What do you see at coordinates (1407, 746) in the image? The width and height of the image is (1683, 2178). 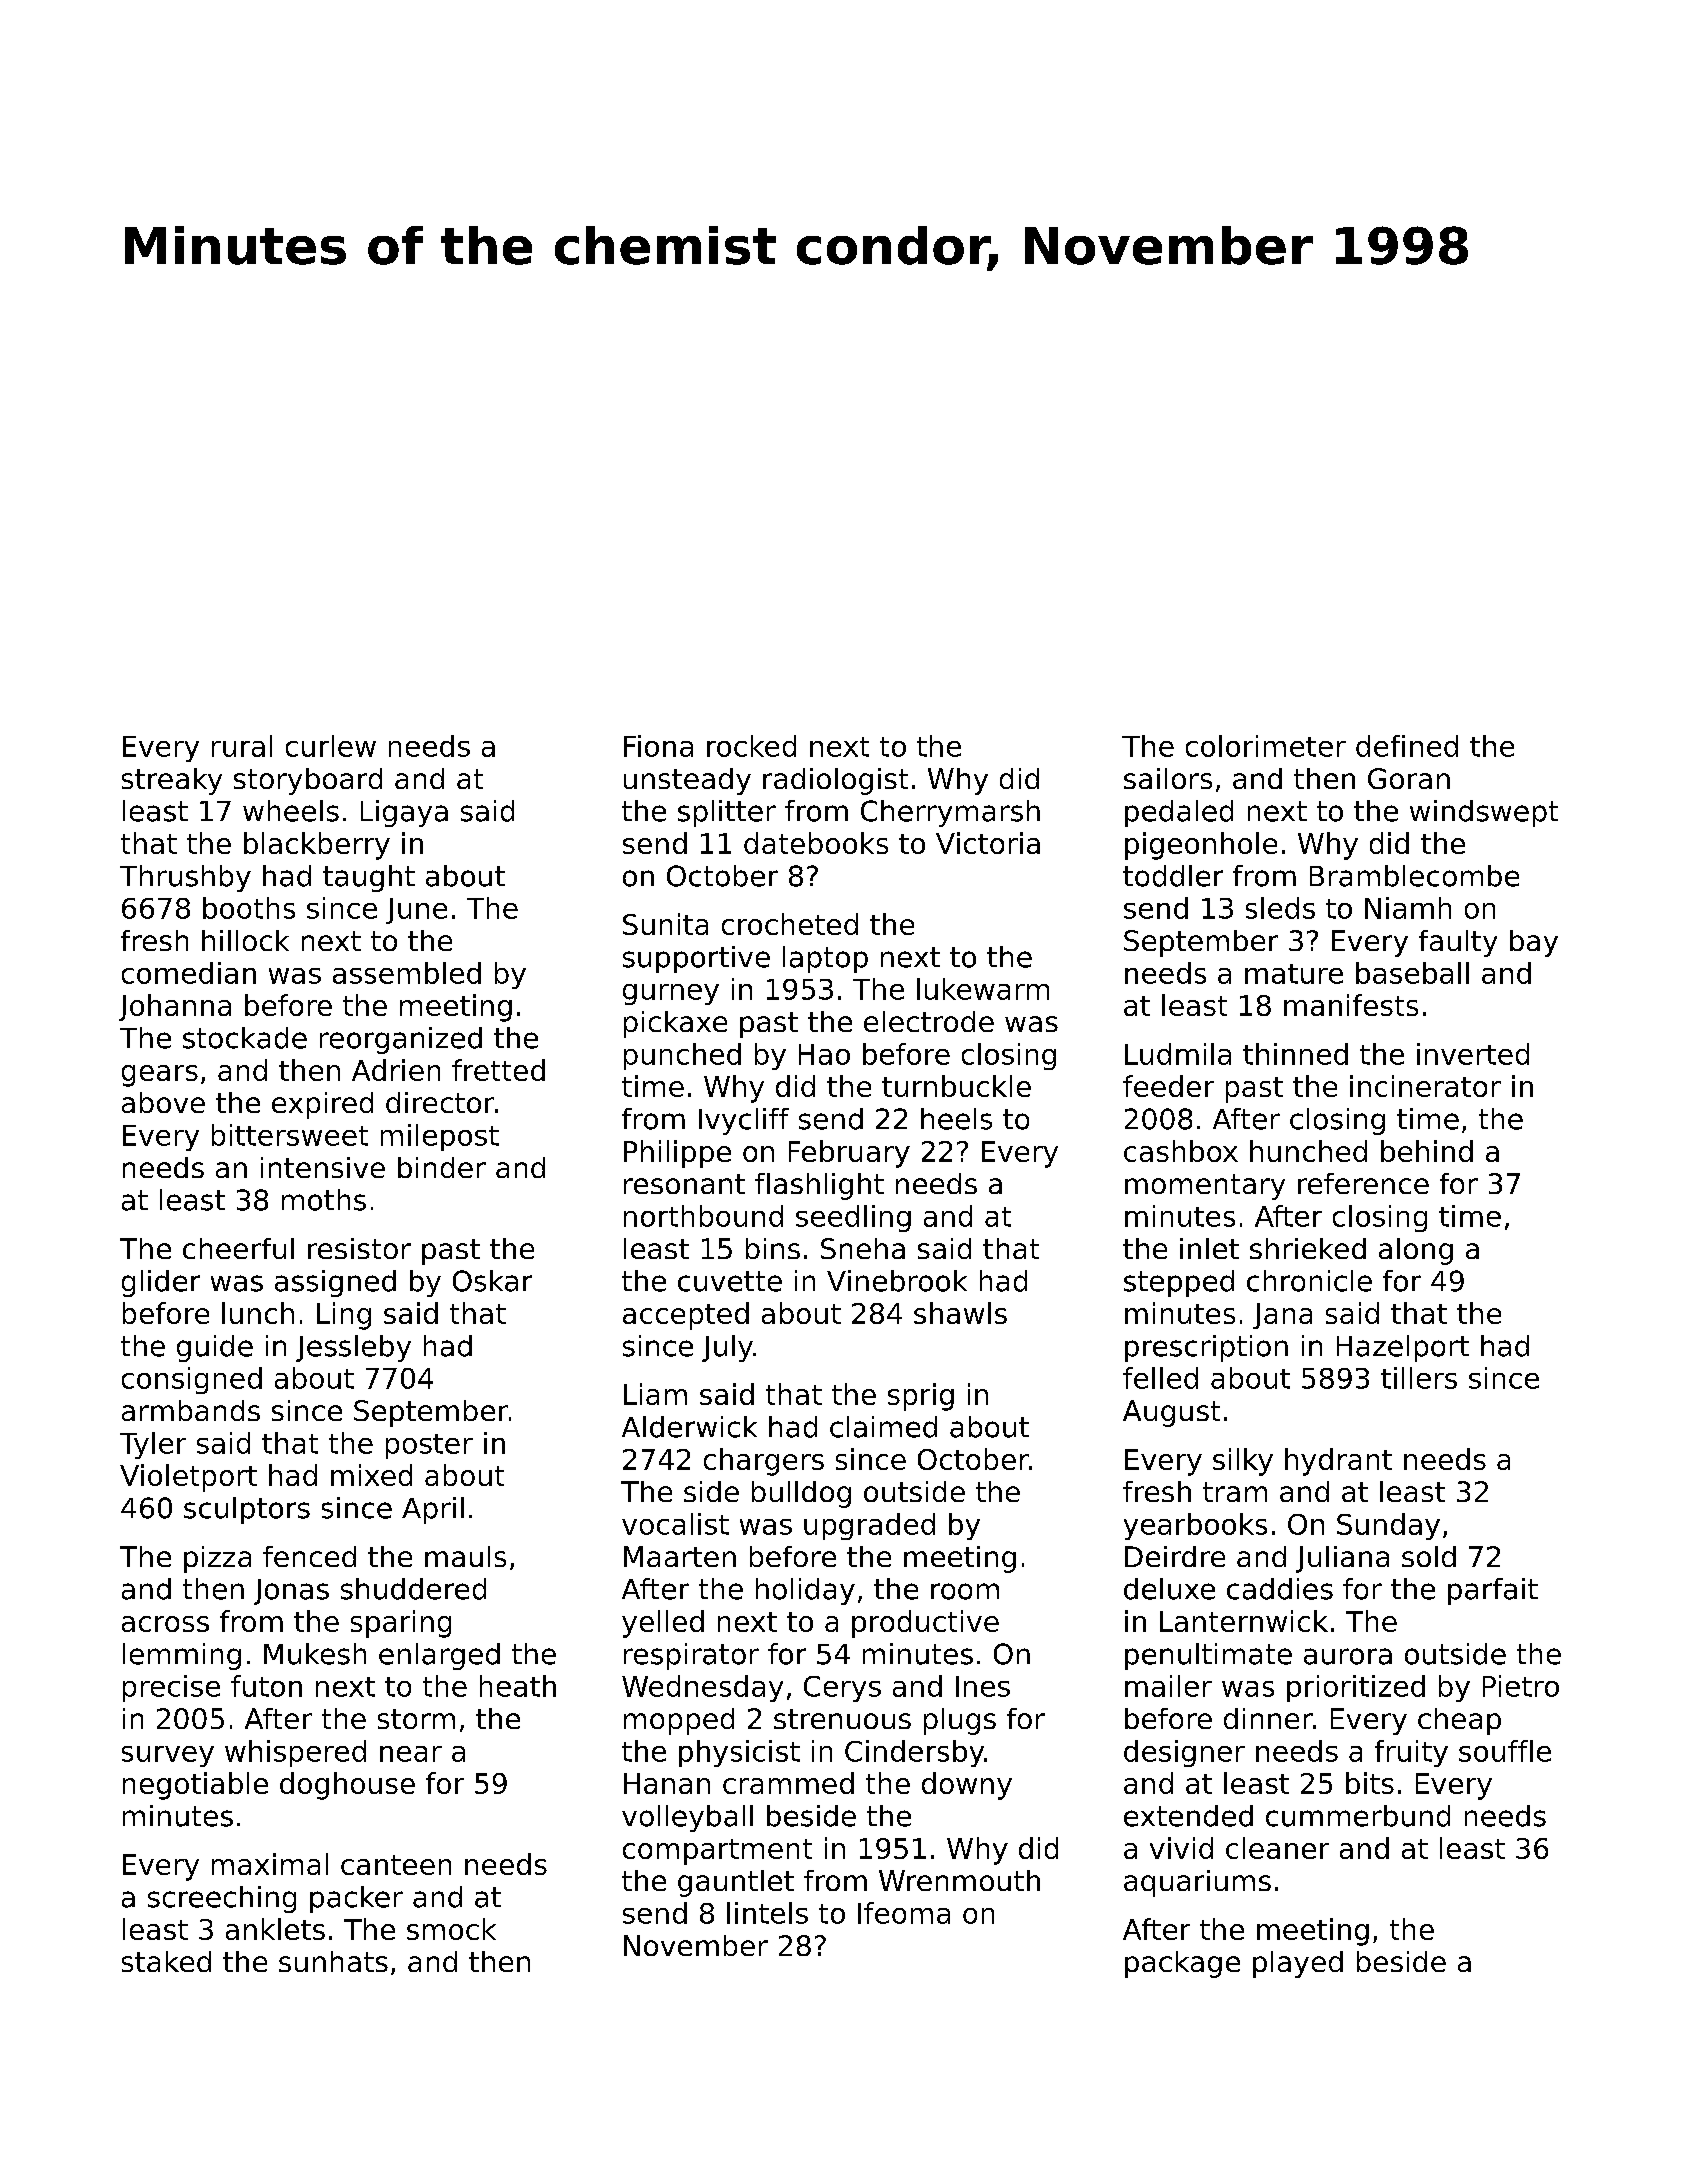 I see `defined` at bounding box center [1407, 746].
